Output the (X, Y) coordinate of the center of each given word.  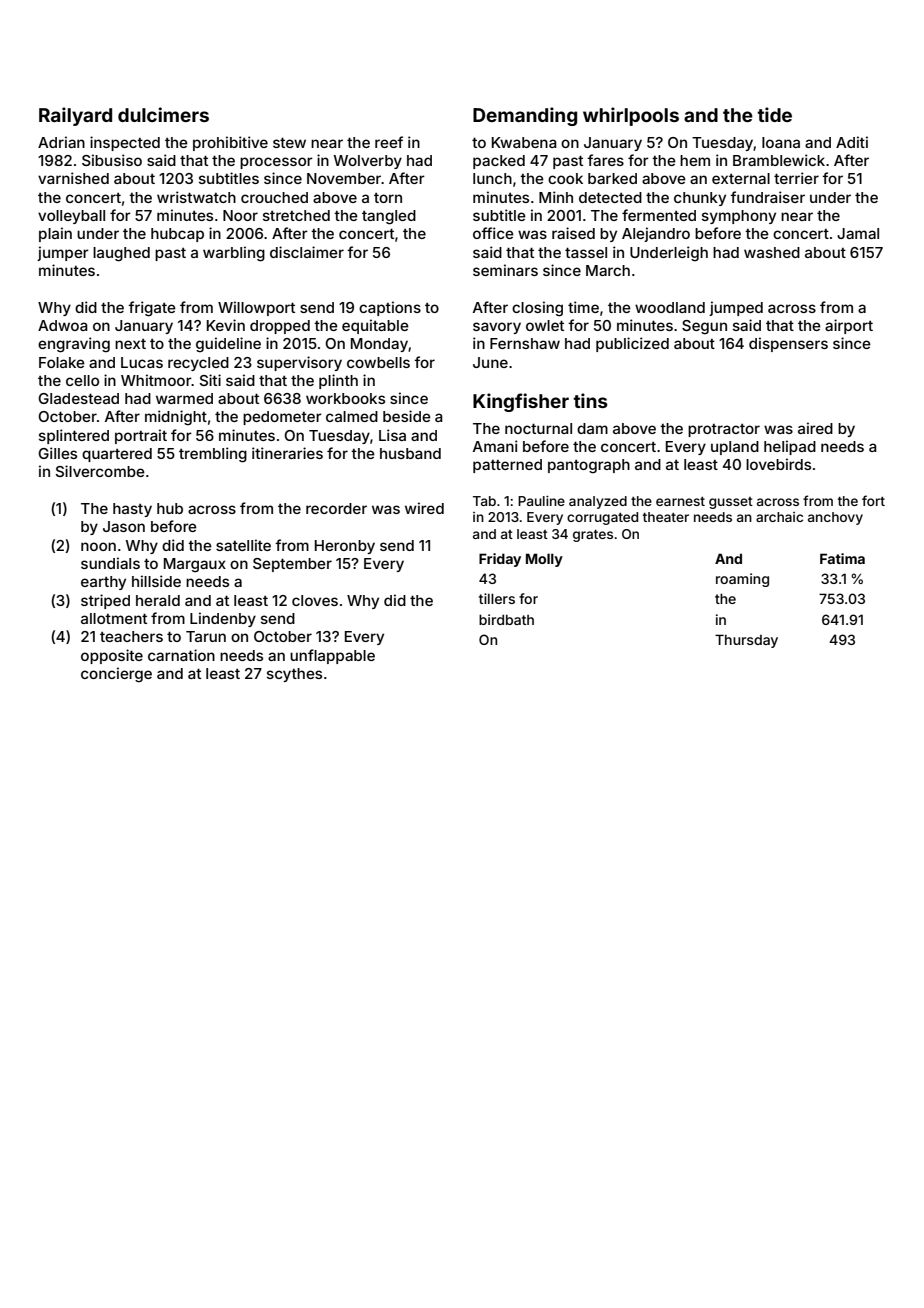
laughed (121, 254)
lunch (492, 178)
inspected (125, 143)
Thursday (746, 641)
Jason (124, 526)
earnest (680, 501)
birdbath (506, 619)
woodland (670, 307)
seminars (505, 270)
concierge (116, 675)
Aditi (852, 142)
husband (410, 453)
